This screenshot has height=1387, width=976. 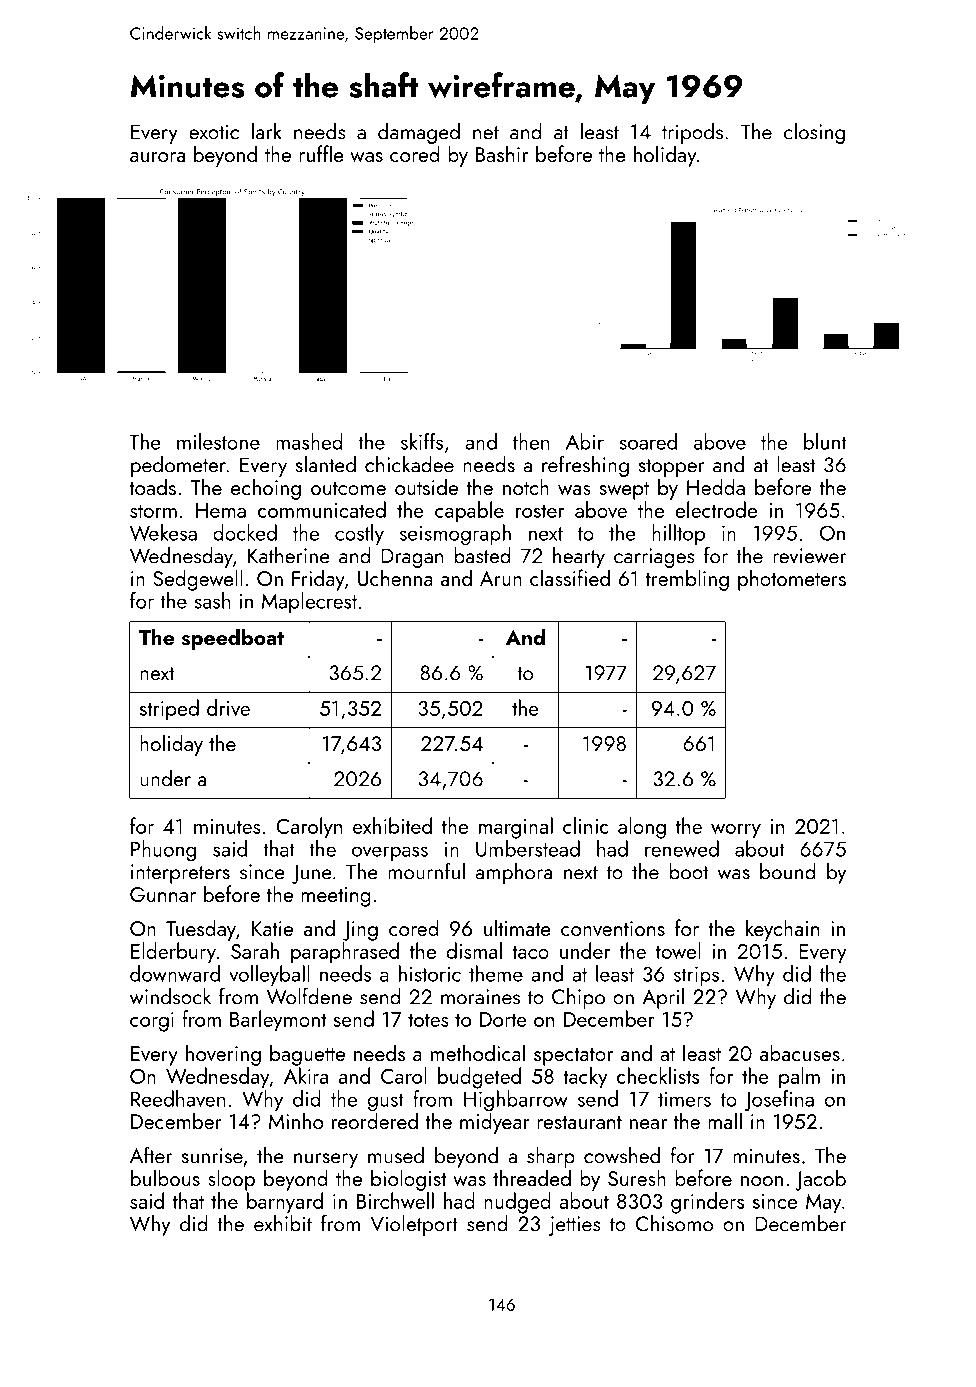 What do you see at coordinates (578, 998) in the screenshot?
I see `Chipo` at bounding box center [578, 998].
